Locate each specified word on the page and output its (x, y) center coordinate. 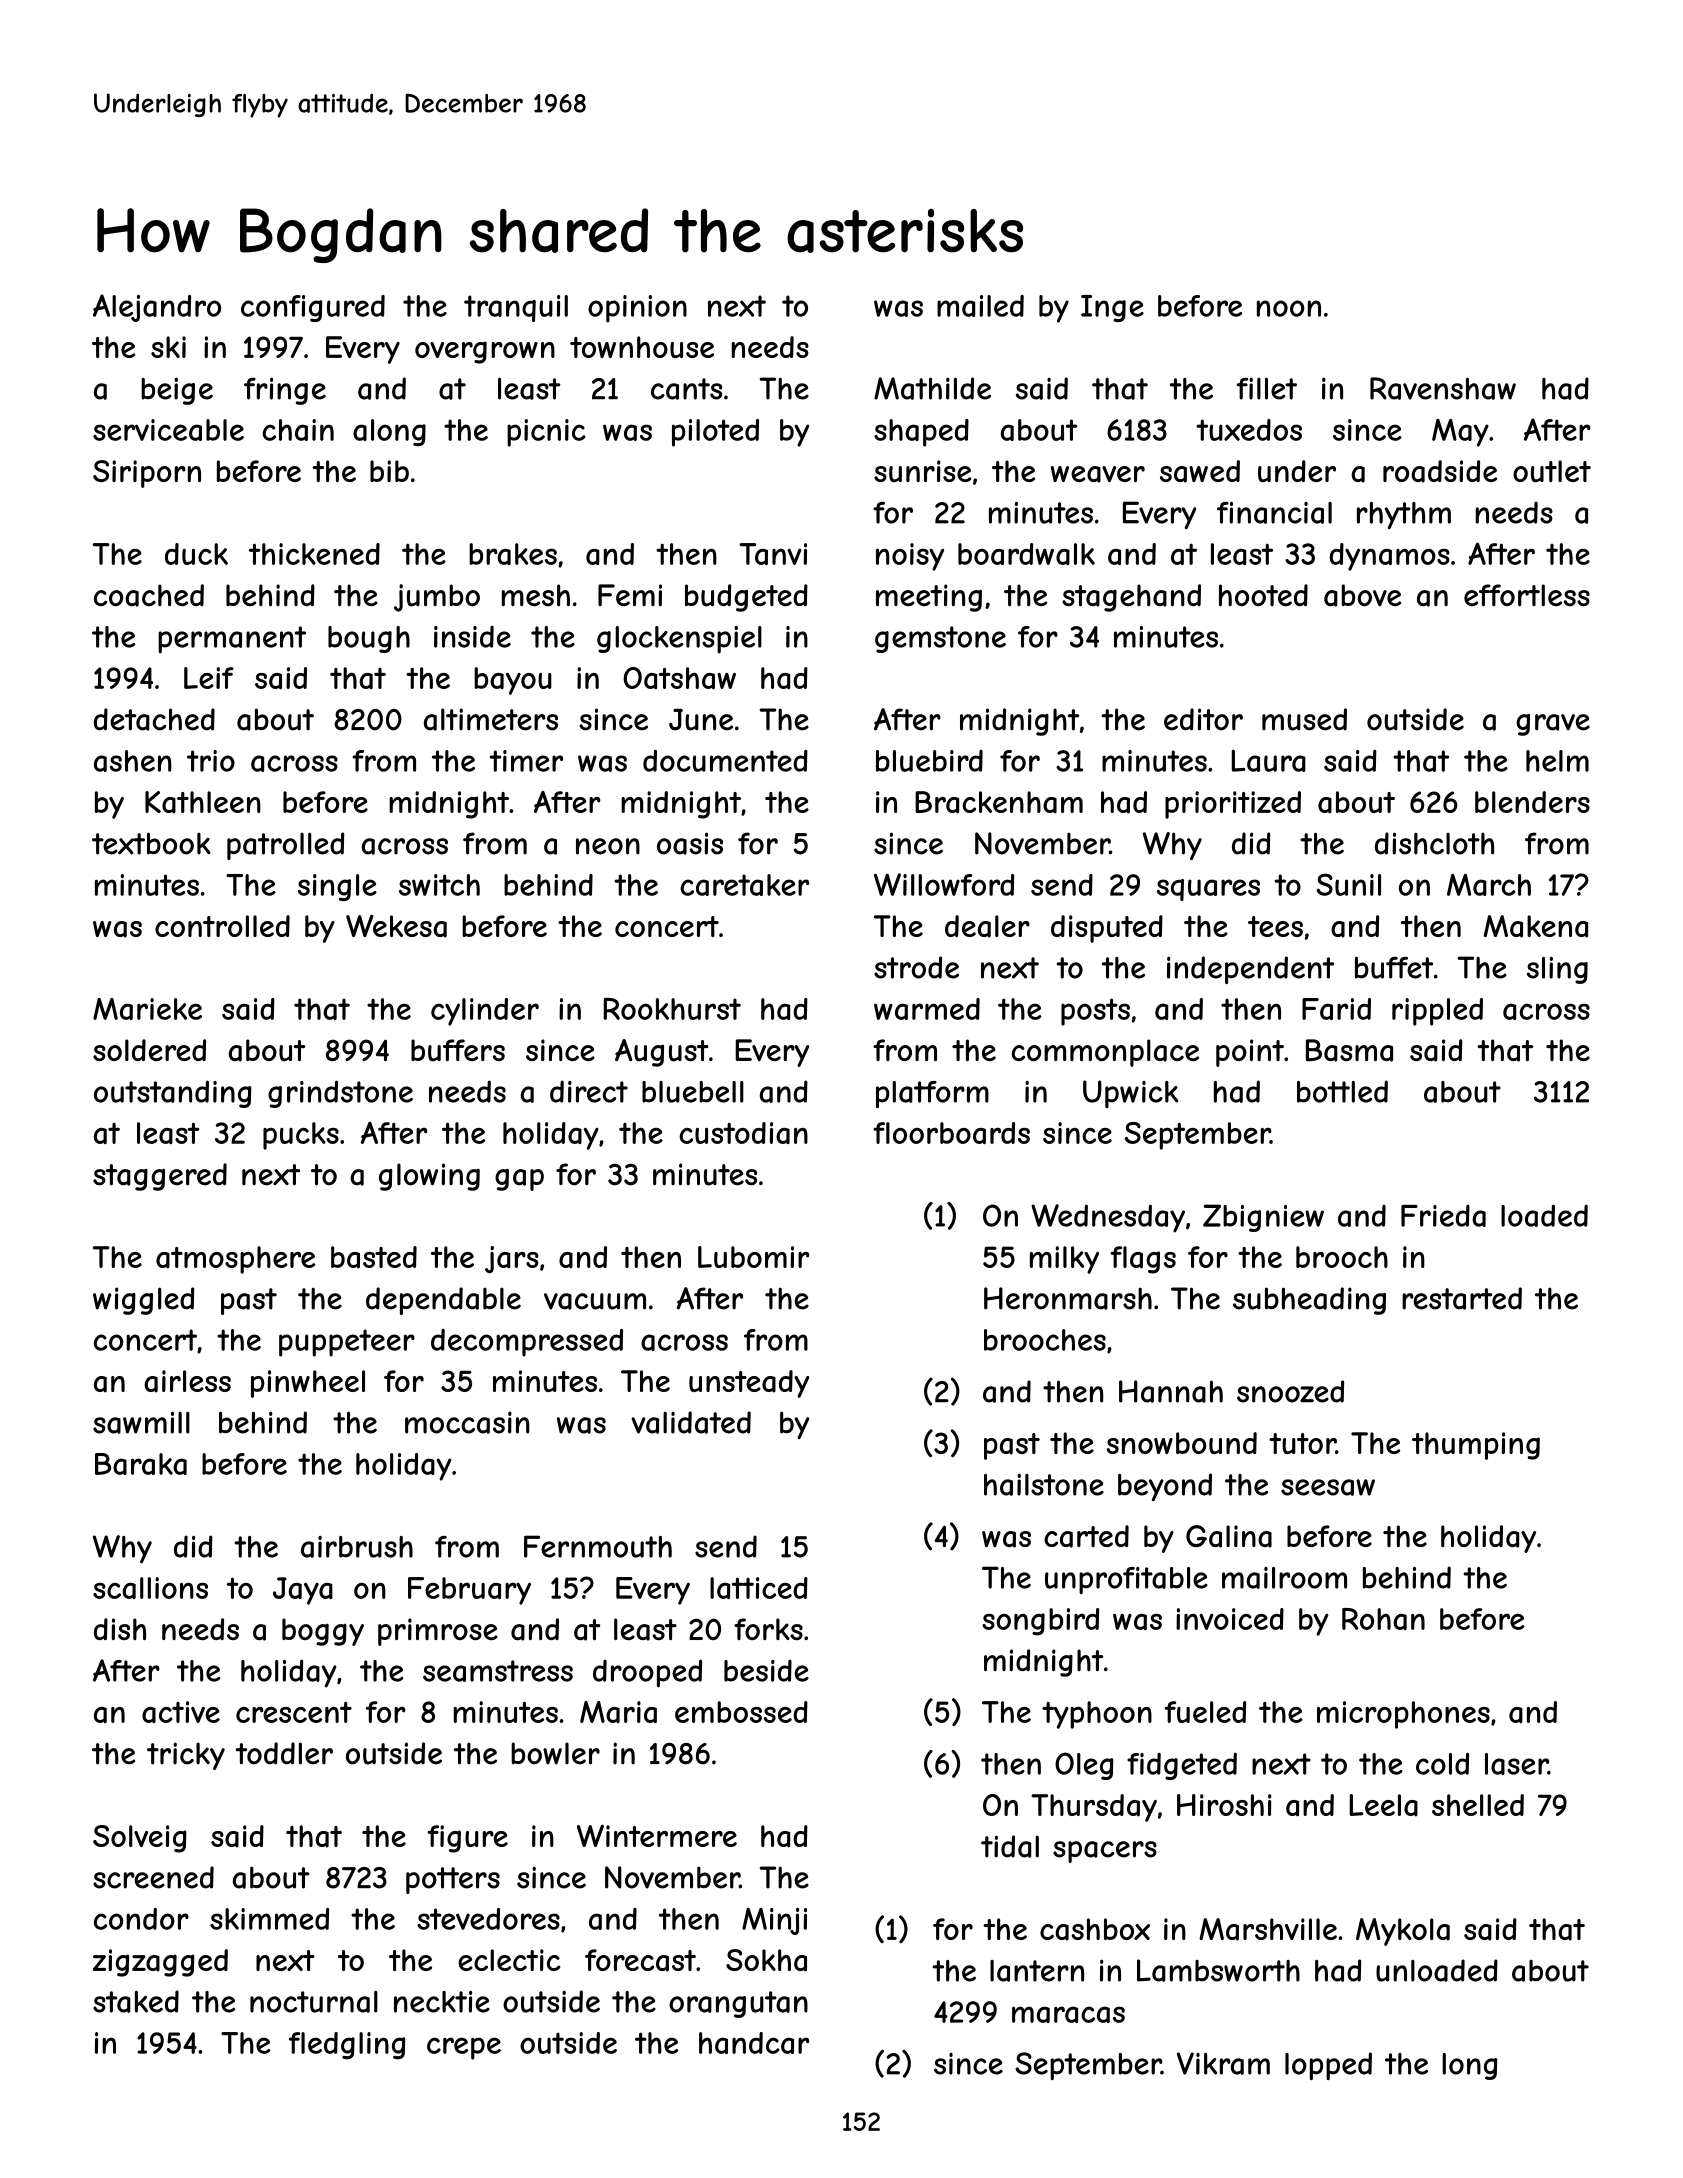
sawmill (141, 1422)
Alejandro (157, 308)
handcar (754, 2043)
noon (1289, 308)
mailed (980, 306)
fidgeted (1182, 1766)
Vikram (1223, 2063)
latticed (759, 1588)
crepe (464, 2048)
